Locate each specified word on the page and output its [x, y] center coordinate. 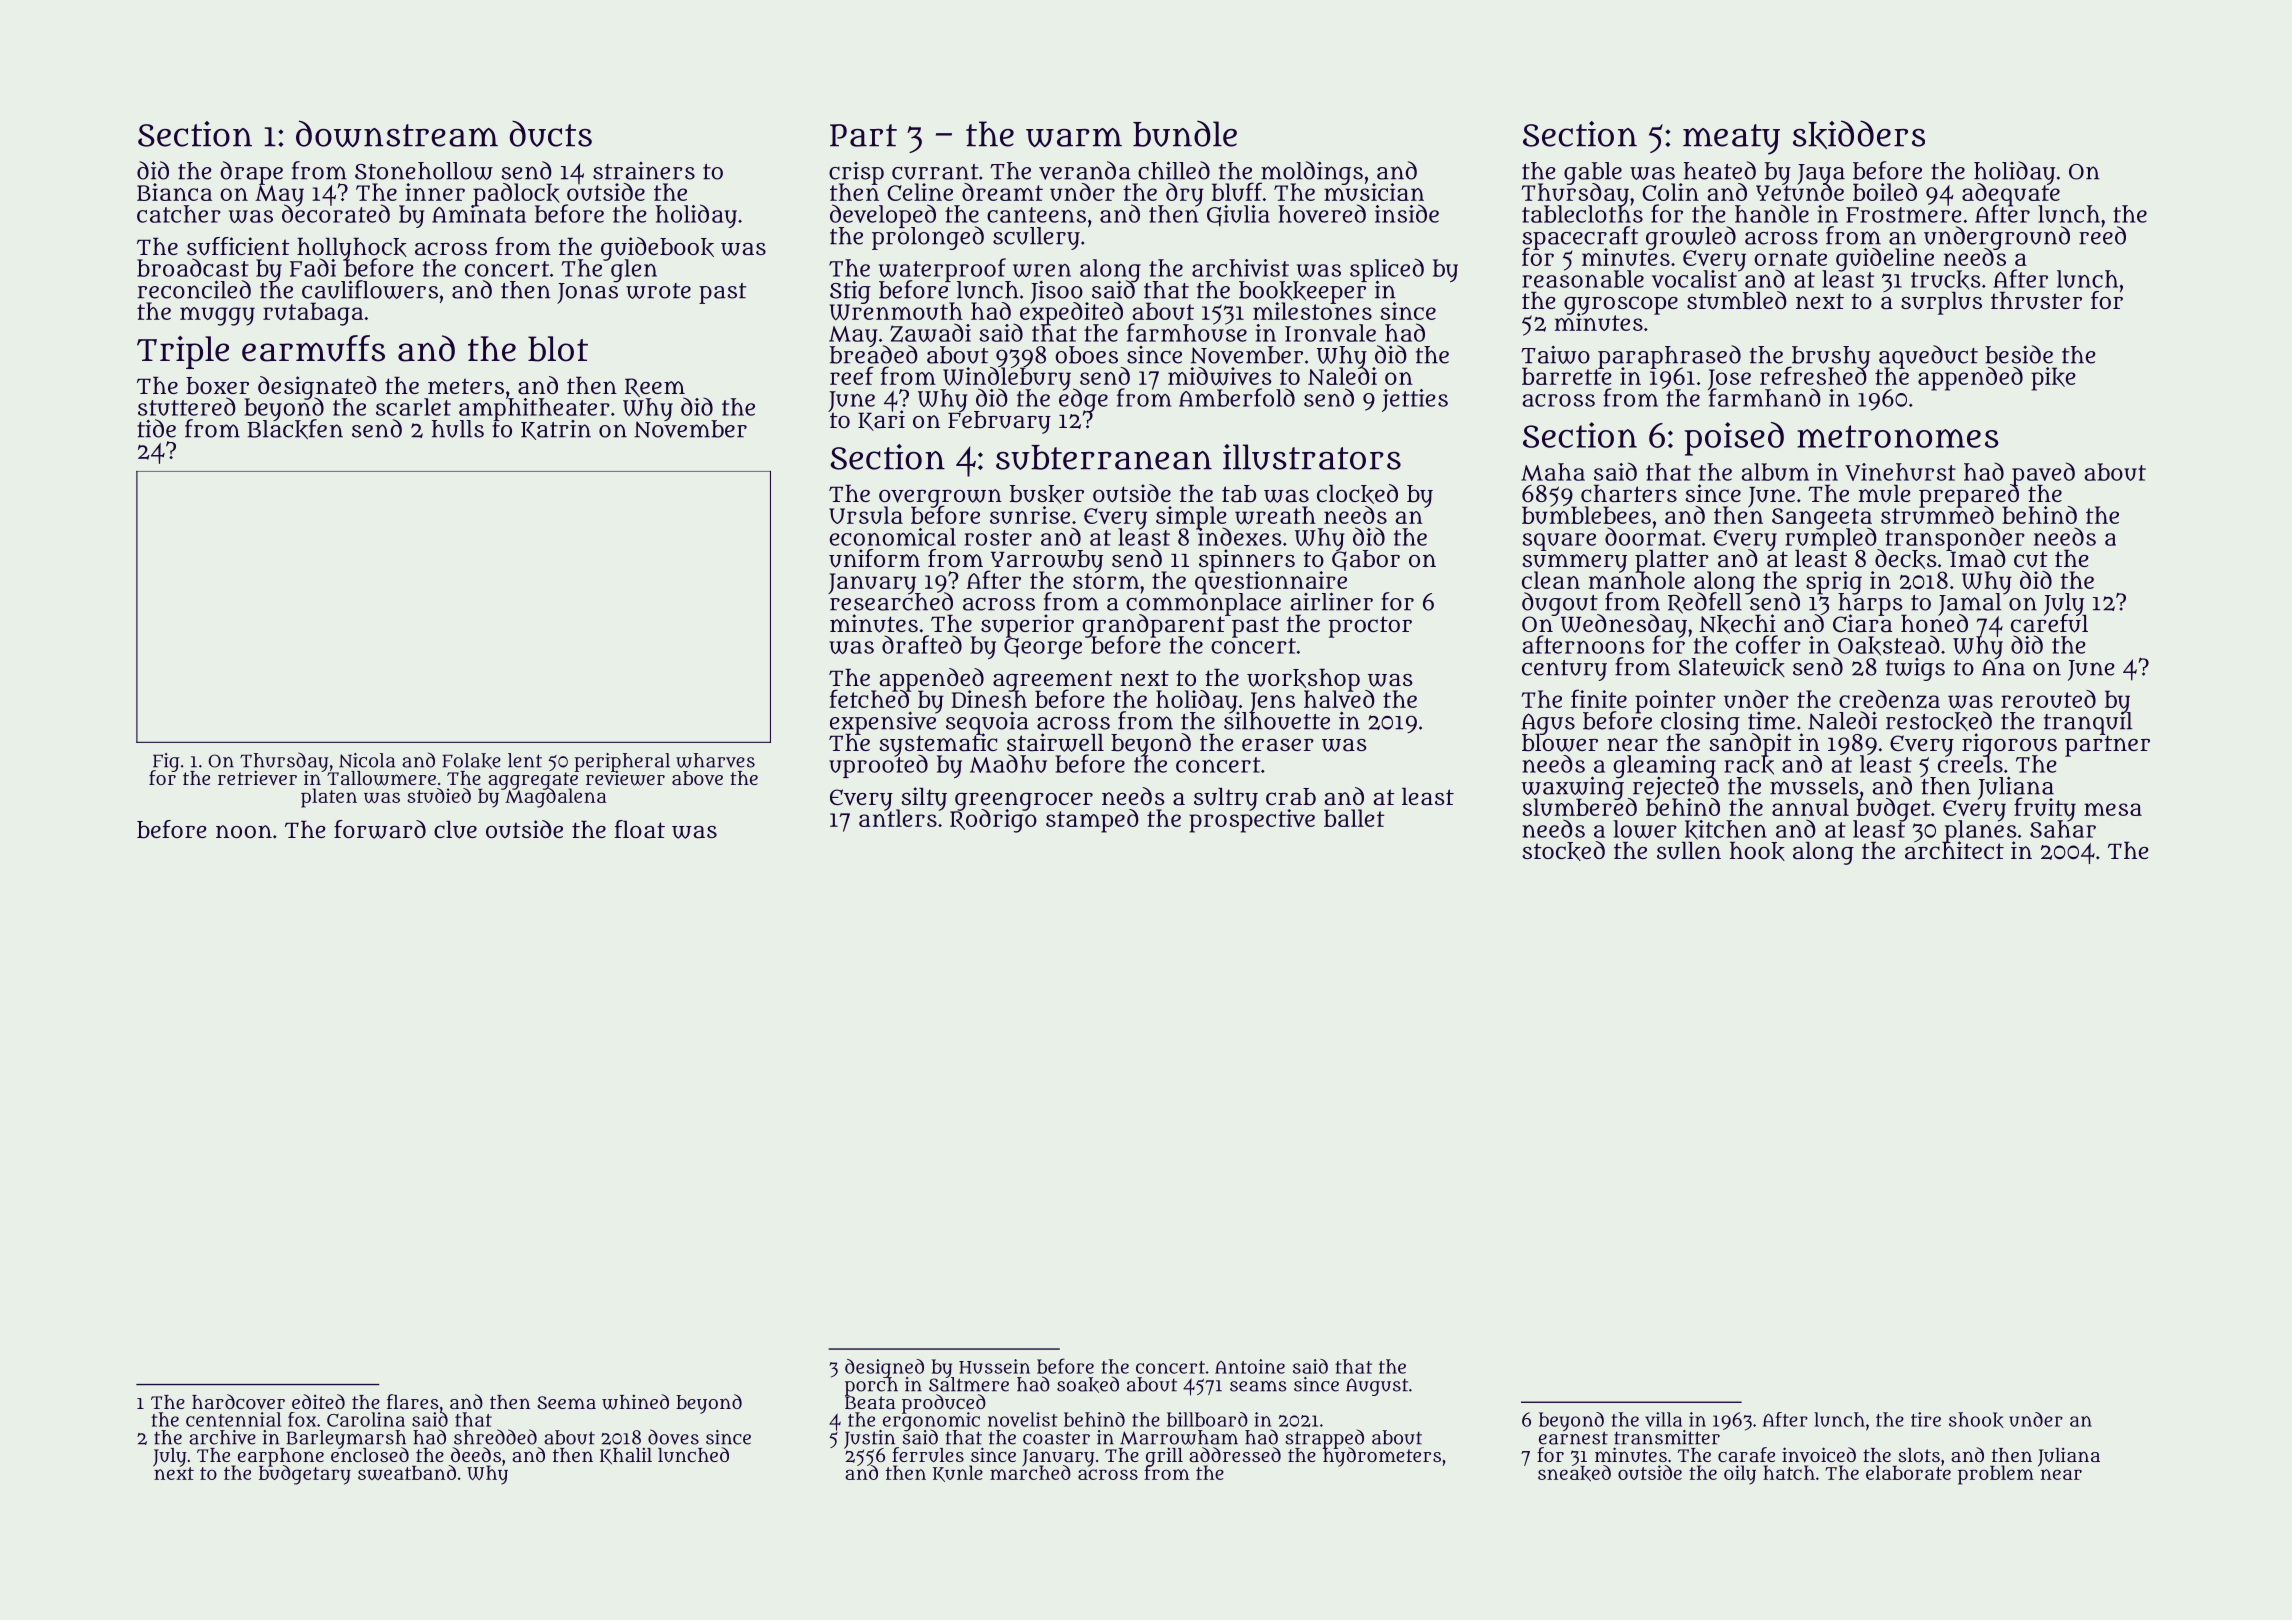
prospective [1252, 821]
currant [935, 172]
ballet [1354, 818]
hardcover [238, 1402]
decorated [336, 214]
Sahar [2063, 829]
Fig [166, 762]
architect [1954, 850]
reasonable [1583, 279]
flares [413, 1401]
